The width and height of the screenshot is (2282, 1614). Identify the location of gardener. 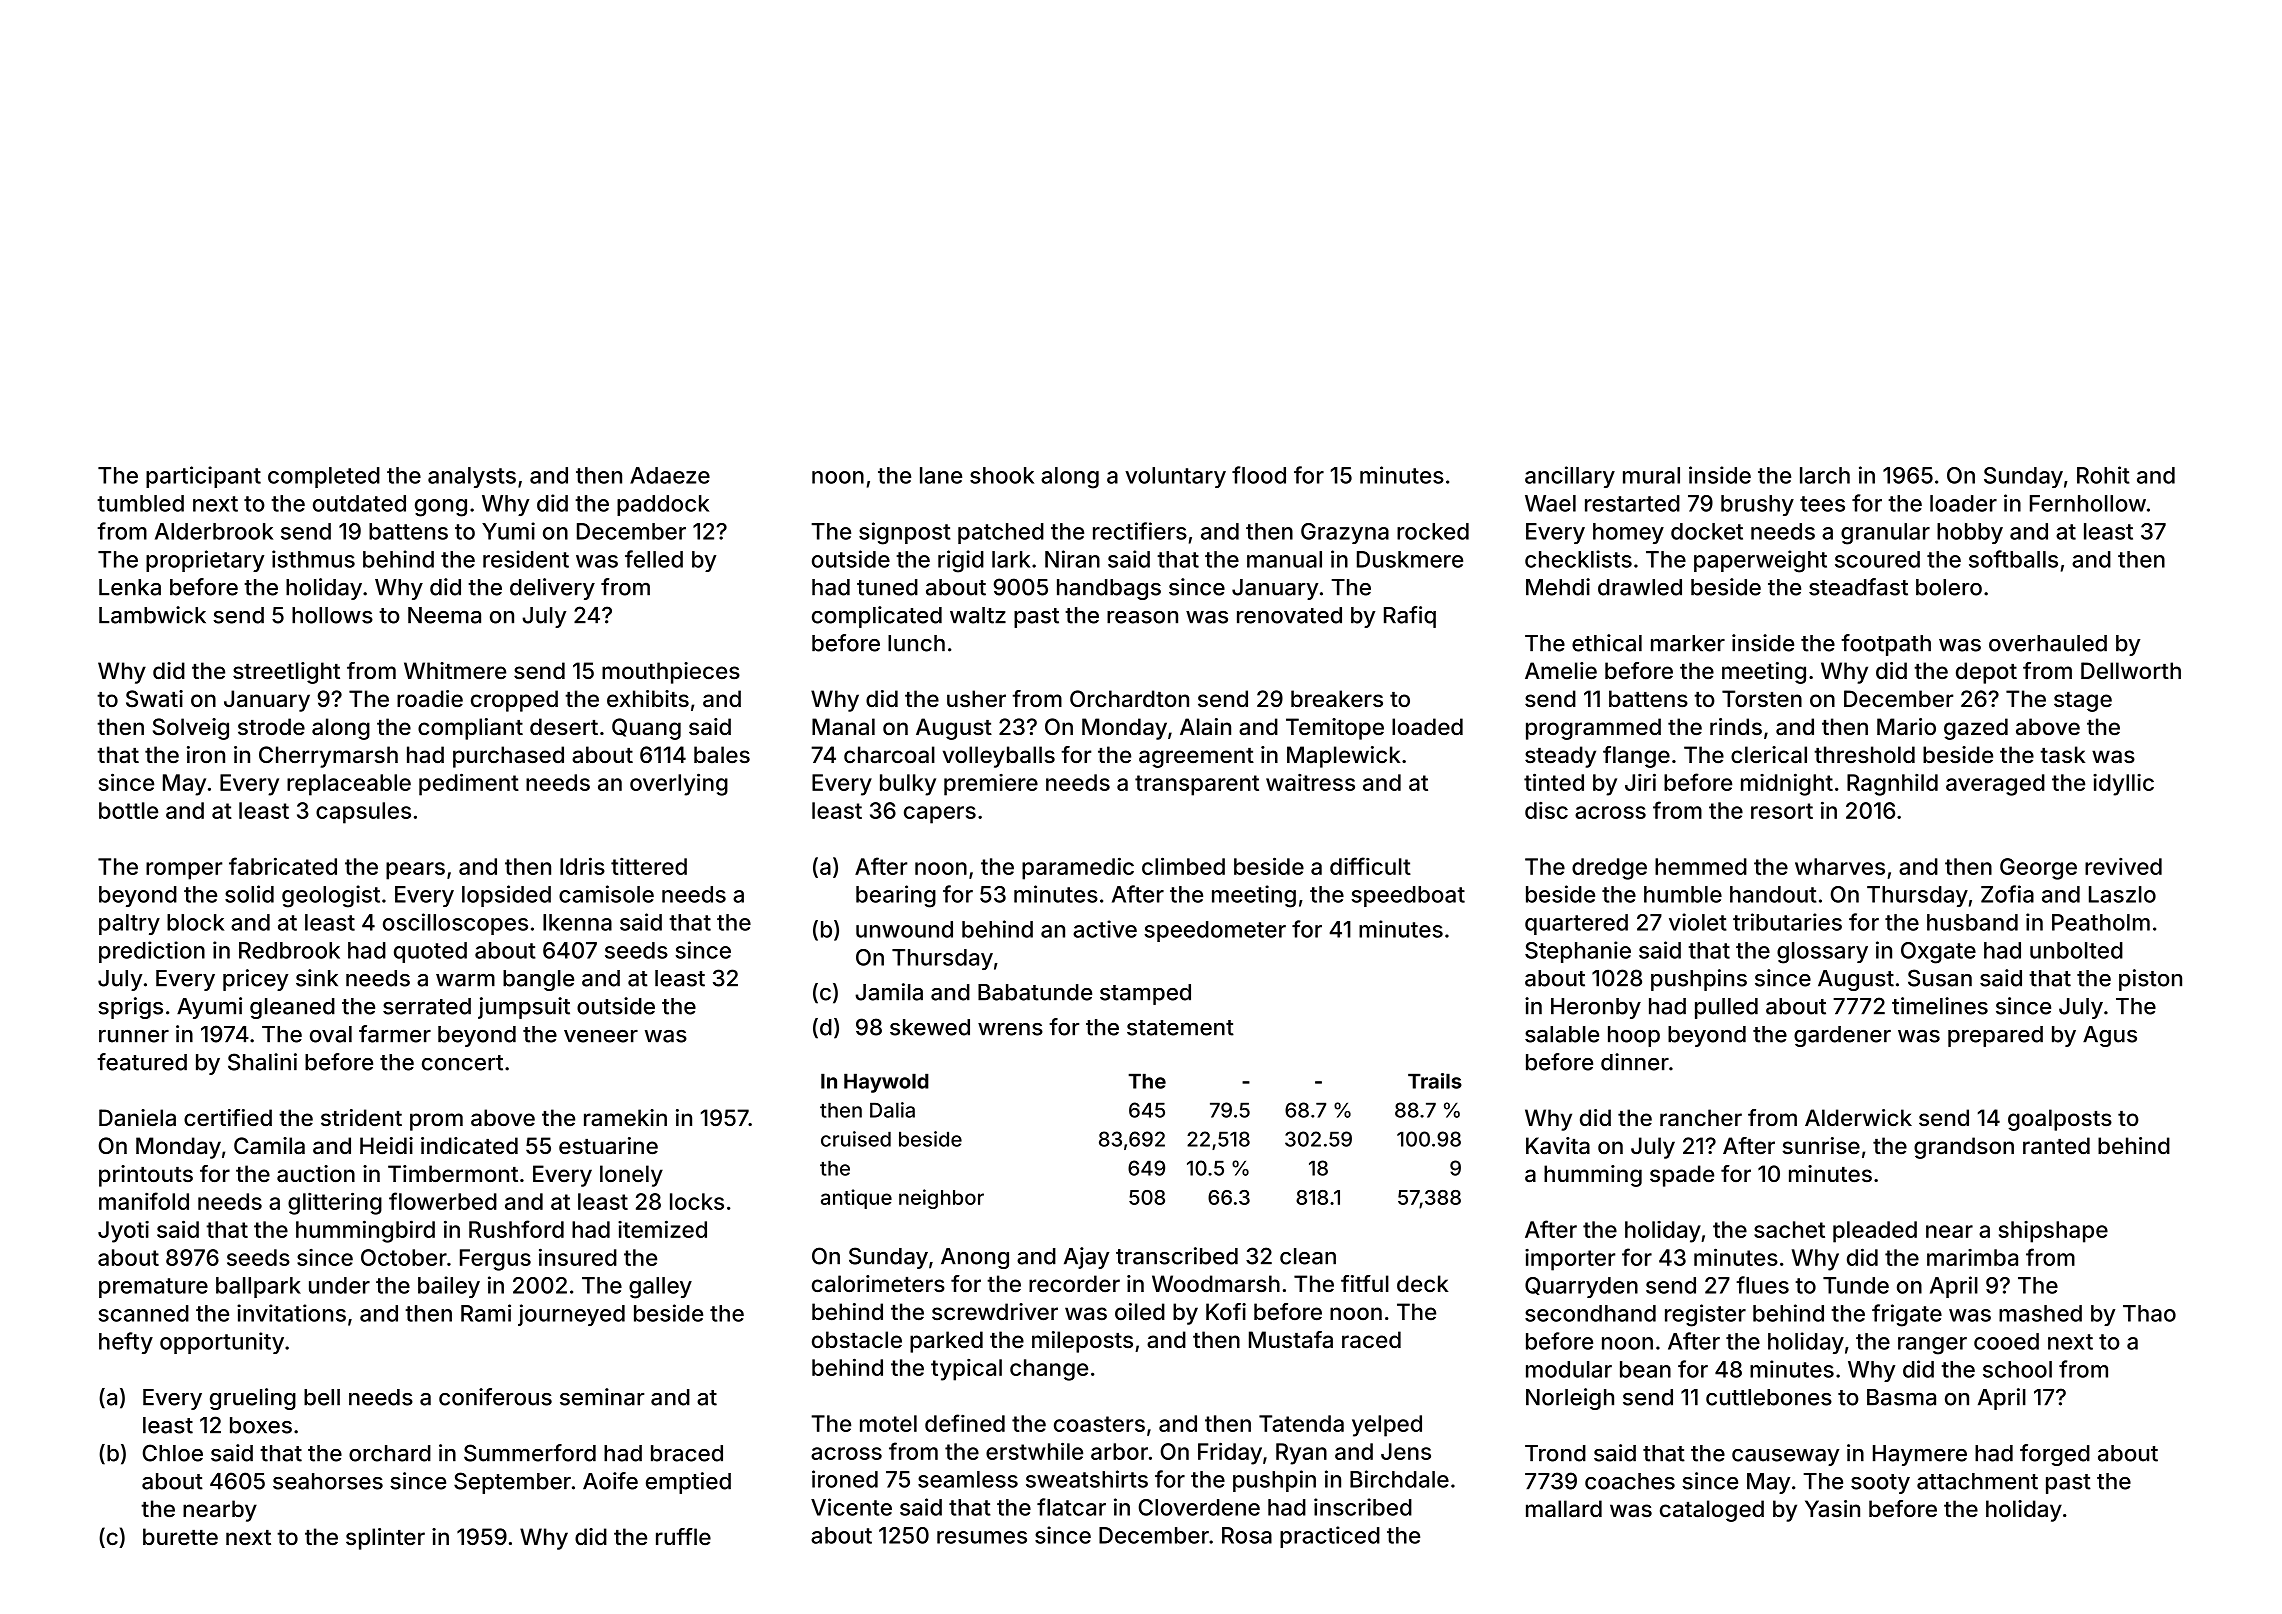
(1842, 1036).
